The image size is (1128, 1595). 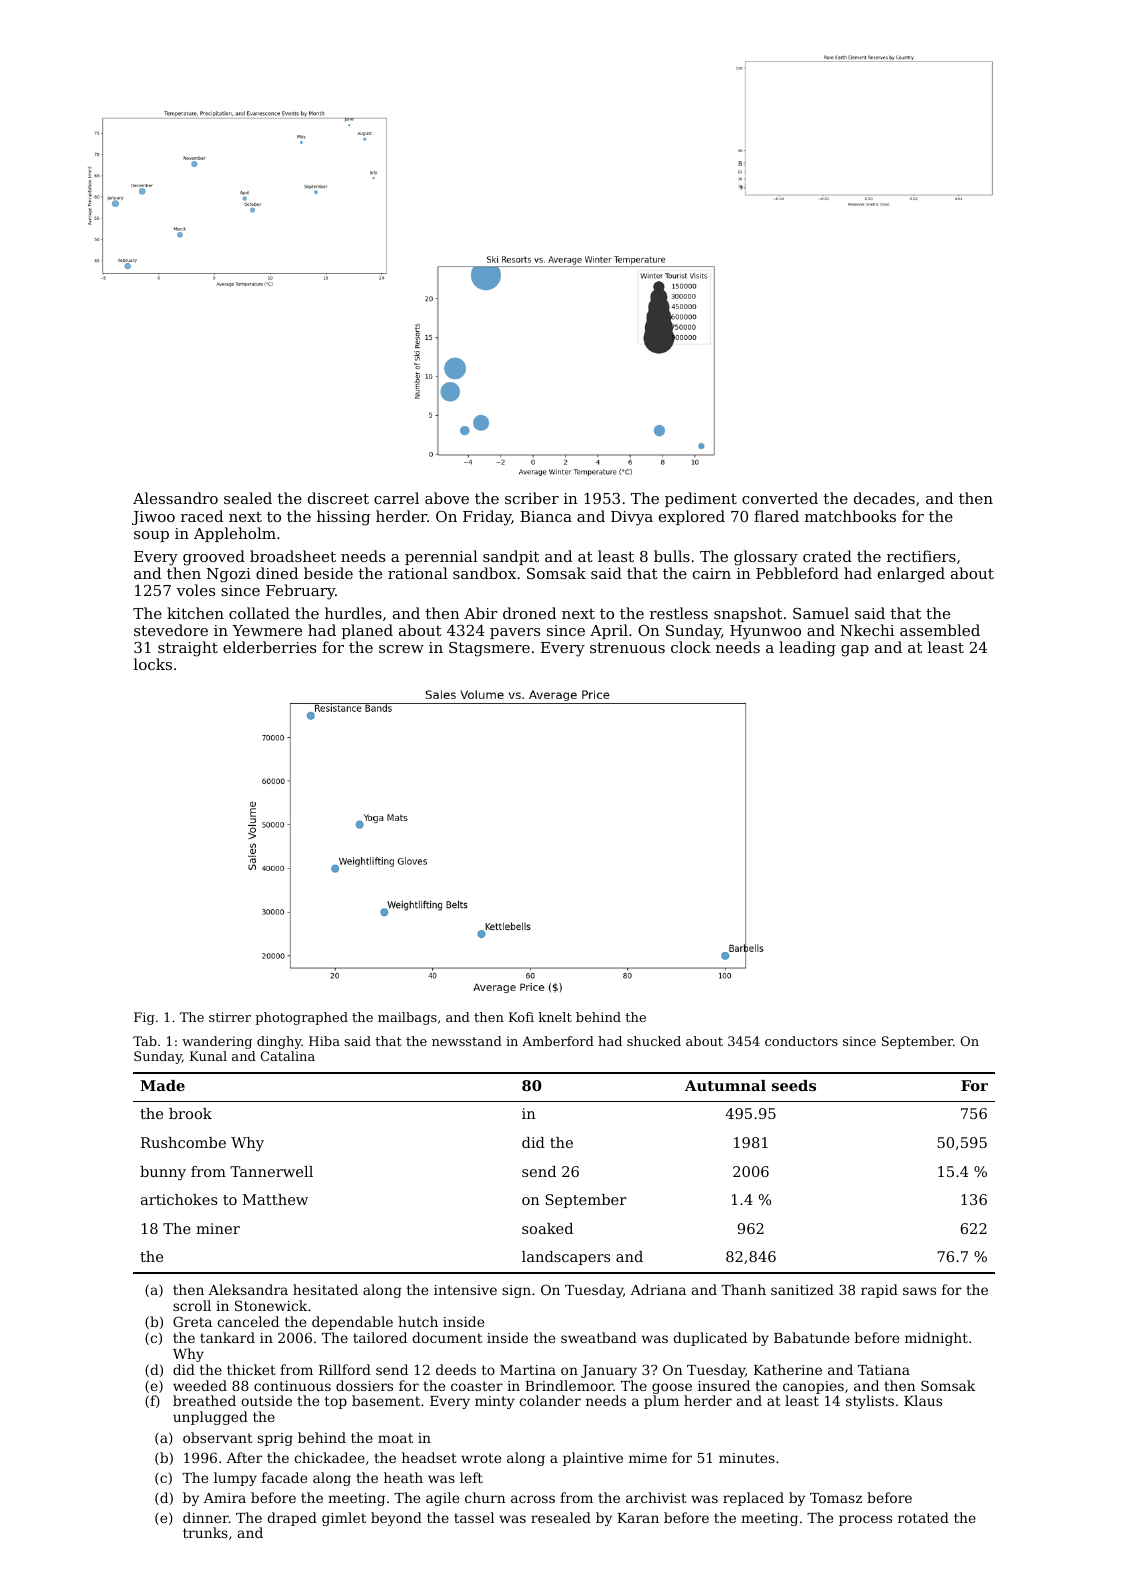 I want to click on basement, so click(x=386, y=1400).
